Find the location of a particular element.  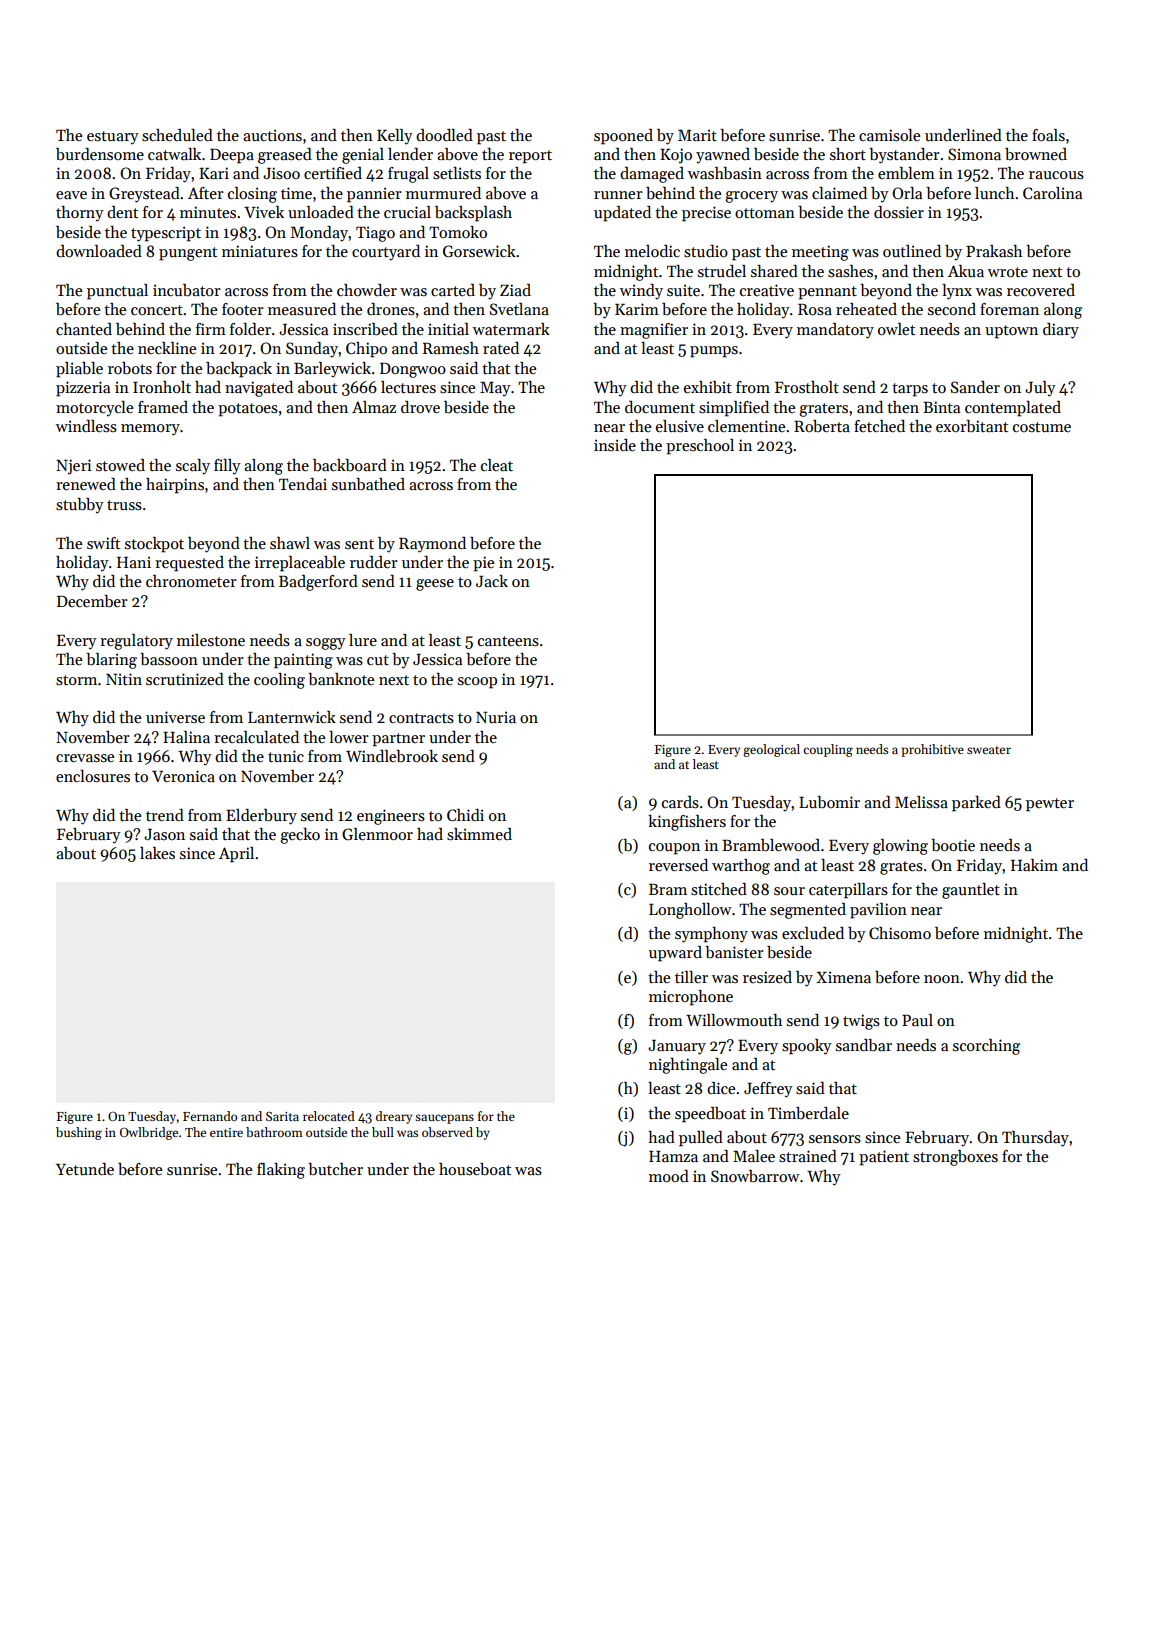

strained is located at coordinates (808, 1156).
